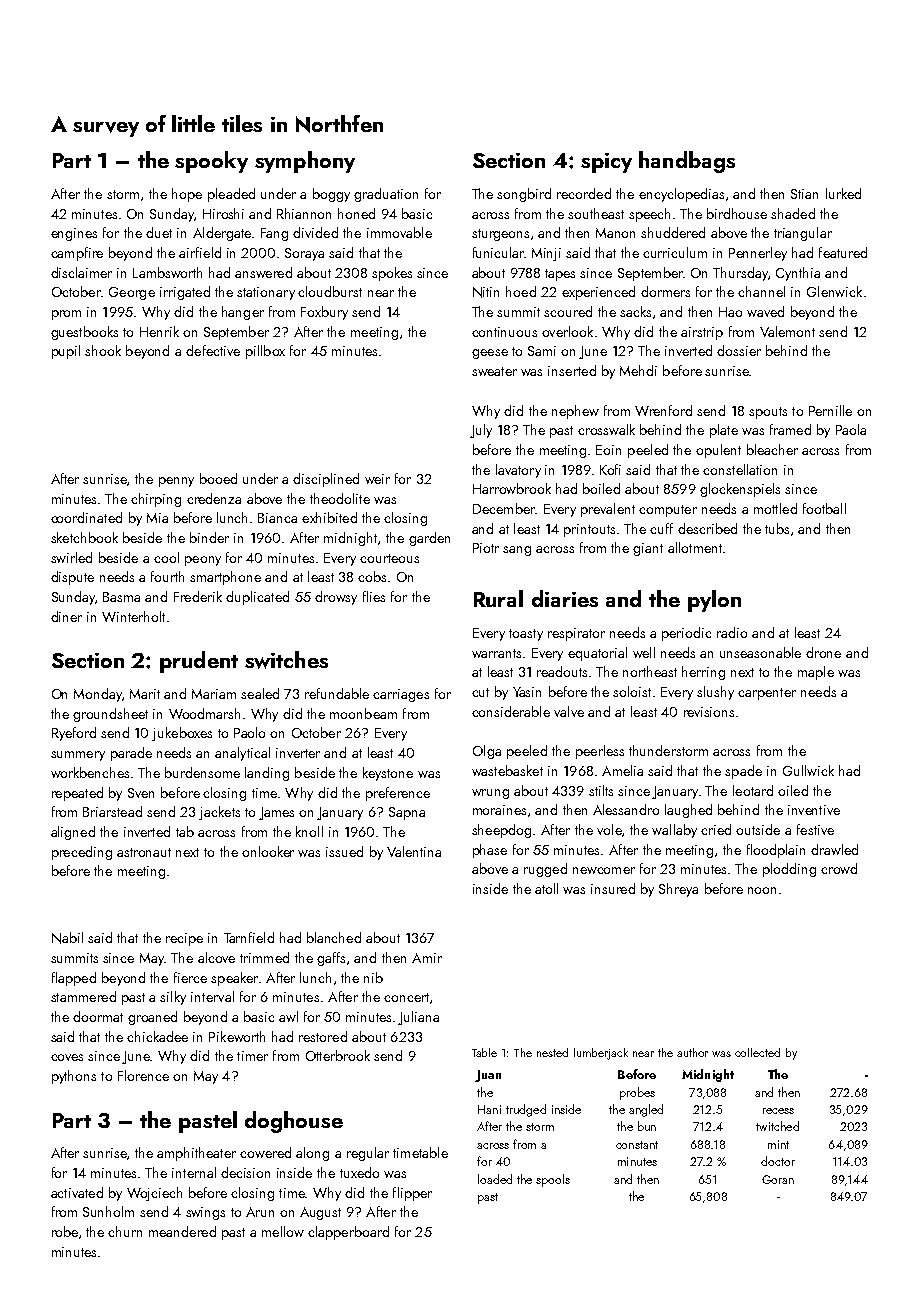 This image has height=1308, width=924. What do you see at coordinates (348, 1233) in the image?
I see `clapperboard` at bounding box center [348, 1233].
